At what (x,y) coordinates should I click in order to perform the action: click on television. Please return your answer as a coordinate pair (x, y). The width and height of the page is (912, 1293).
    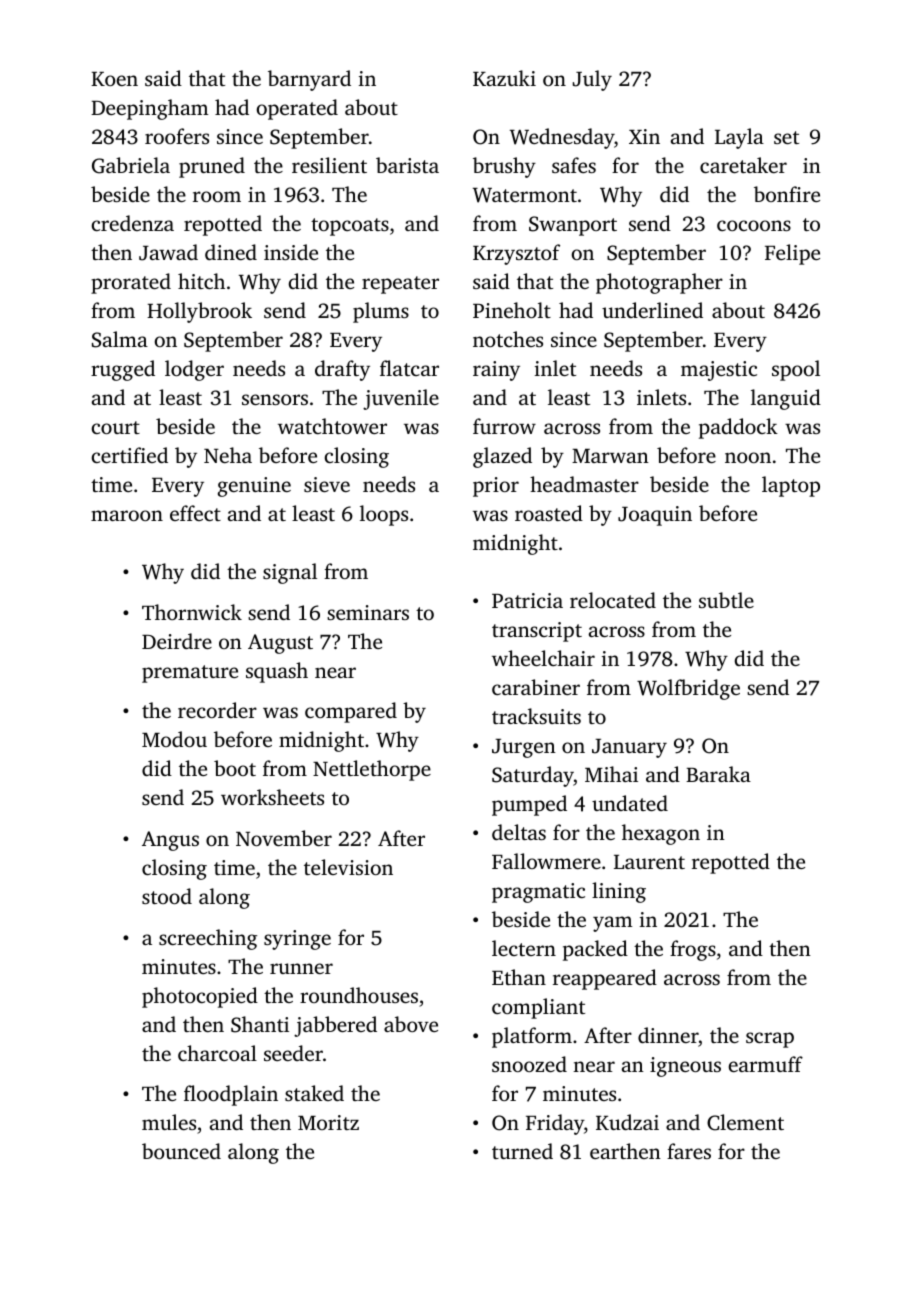
    Looking at the image, I should click on (348, 867).
